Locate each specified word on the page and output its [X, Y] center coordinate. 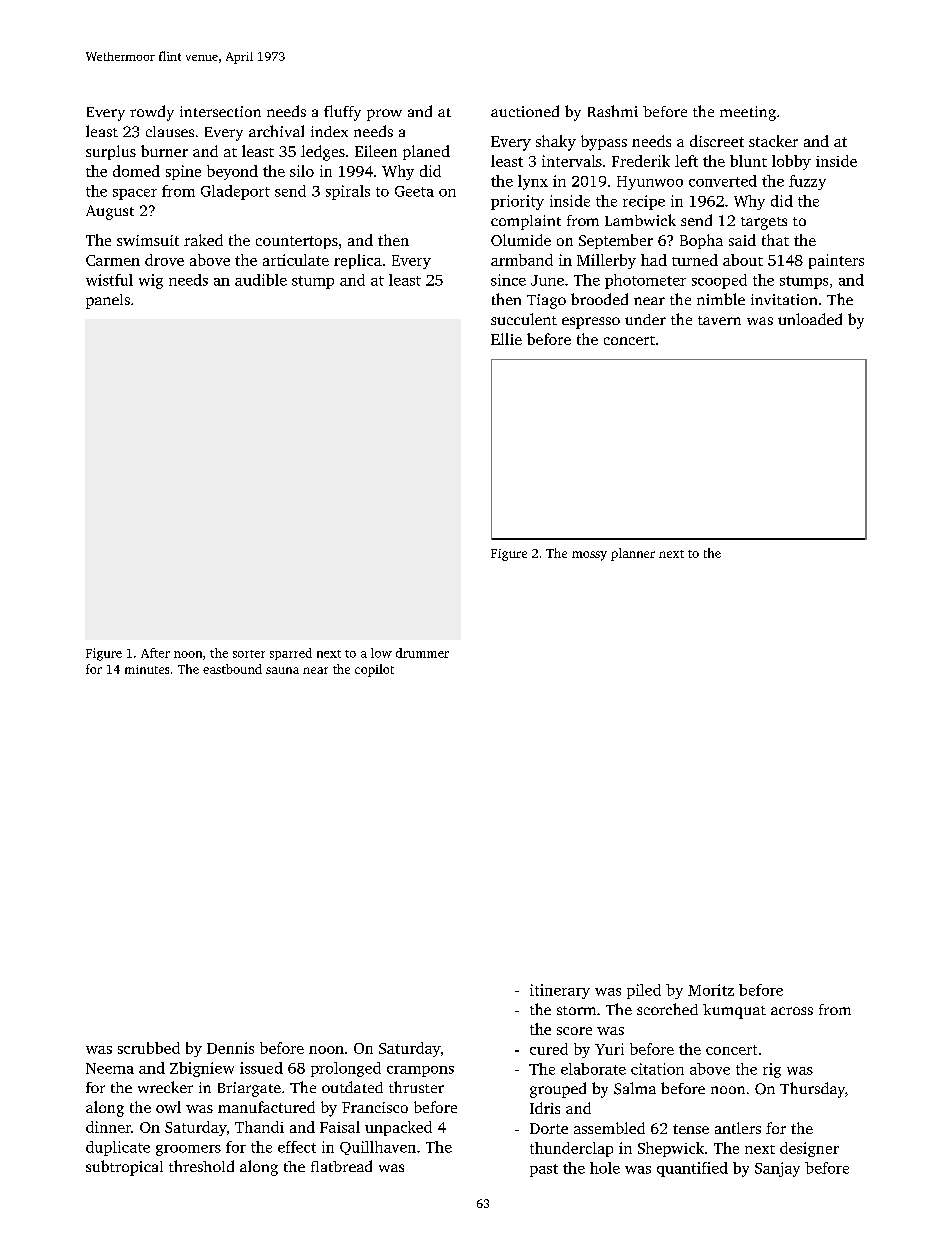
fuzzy [807, 182]
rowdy [152, 113]
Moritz [711, 990]
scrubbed [149, 1048]
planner [633, 554]
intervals [572, 161]
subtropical [124, 1168]
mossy [589, 556]
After [155, 653]
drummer [422, 653]
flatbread [341, 1166]
